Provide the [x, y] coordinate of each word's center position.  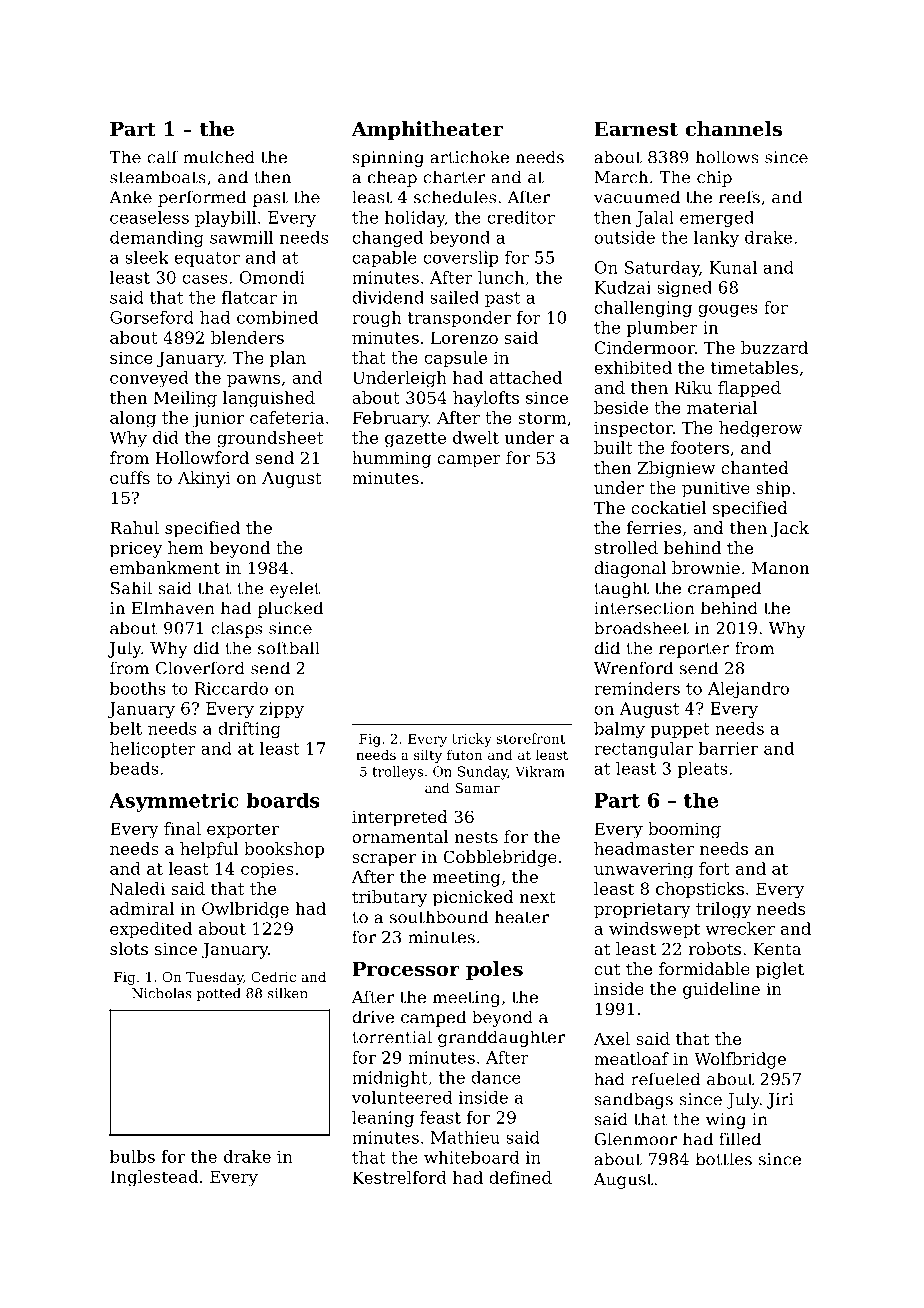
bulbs [132, 1156]
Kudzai [623, 287]
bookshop [284, 850]
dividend [388, 297]
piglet [780, 970]
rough [377, 319]
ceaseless [149, 217]
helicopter [153, 750]
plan [288, 359]
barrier [728, 748]
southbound [439, 917]
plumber [662, 329]
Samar [477, 788]
